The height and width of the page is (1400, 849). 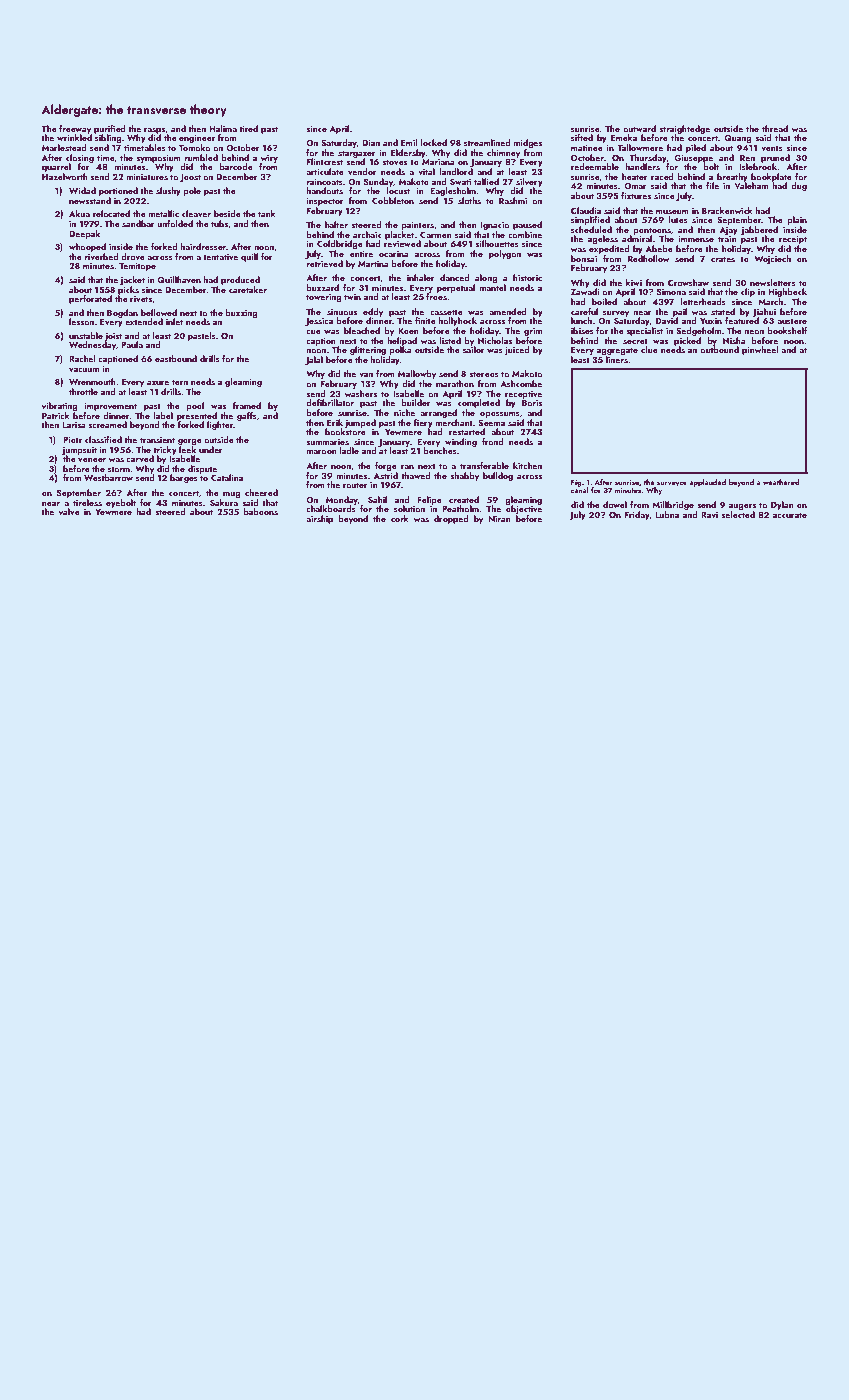 I want to click on freeway, so click(x=75, y=129).
